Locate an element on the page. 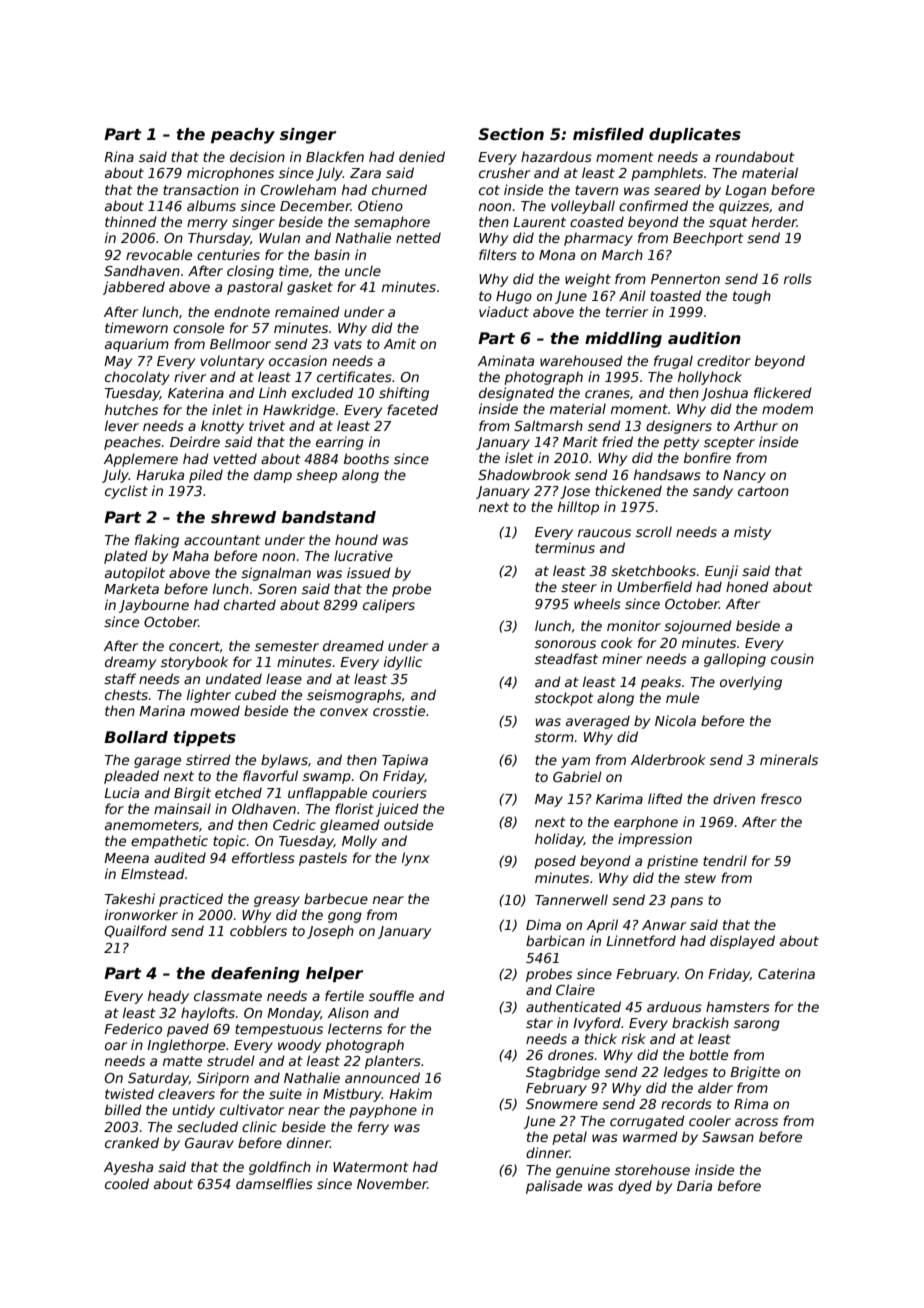  gong is located at coordinates (345, 917).
